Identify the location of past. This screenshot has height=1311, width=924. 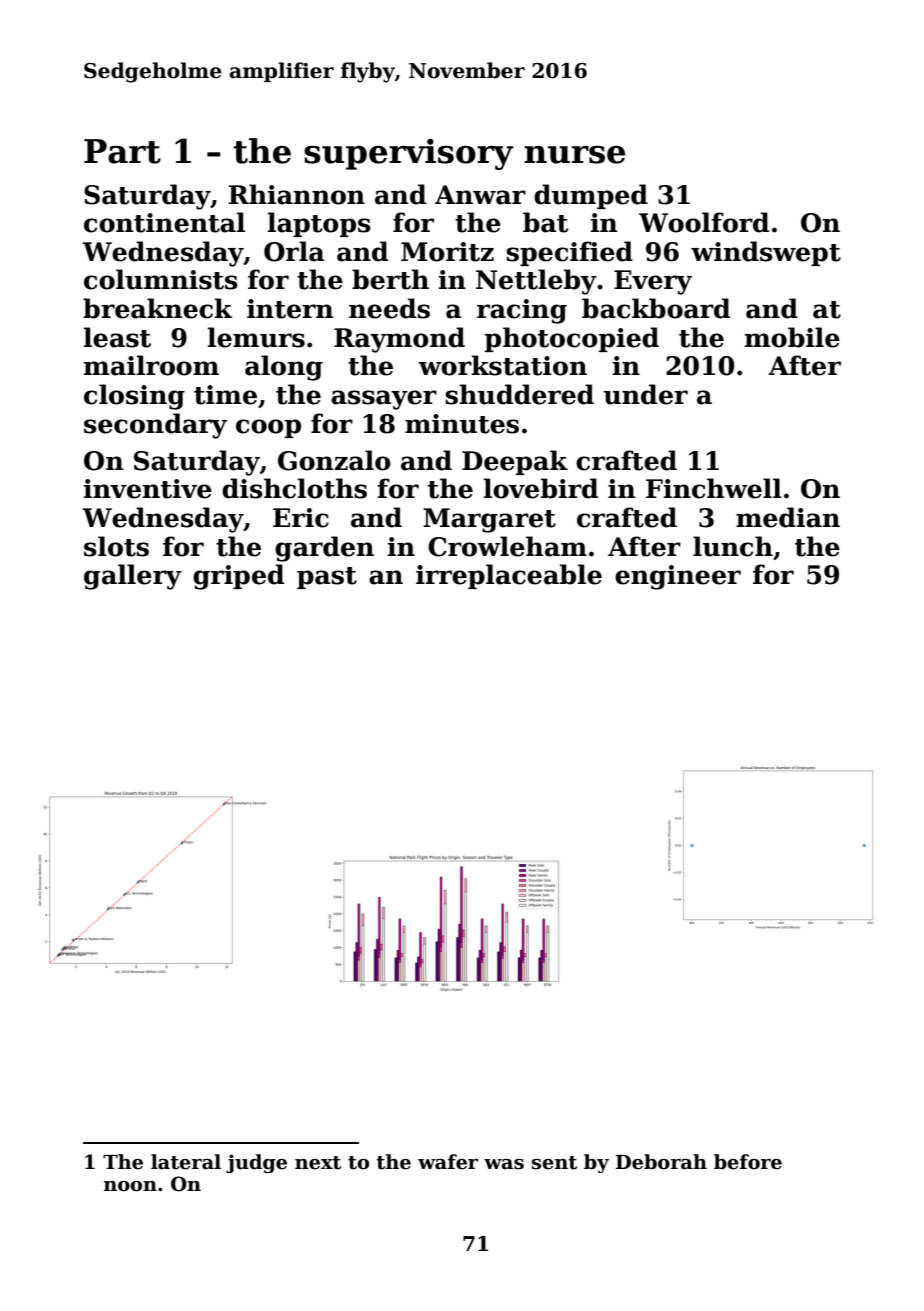
(327, 578).
